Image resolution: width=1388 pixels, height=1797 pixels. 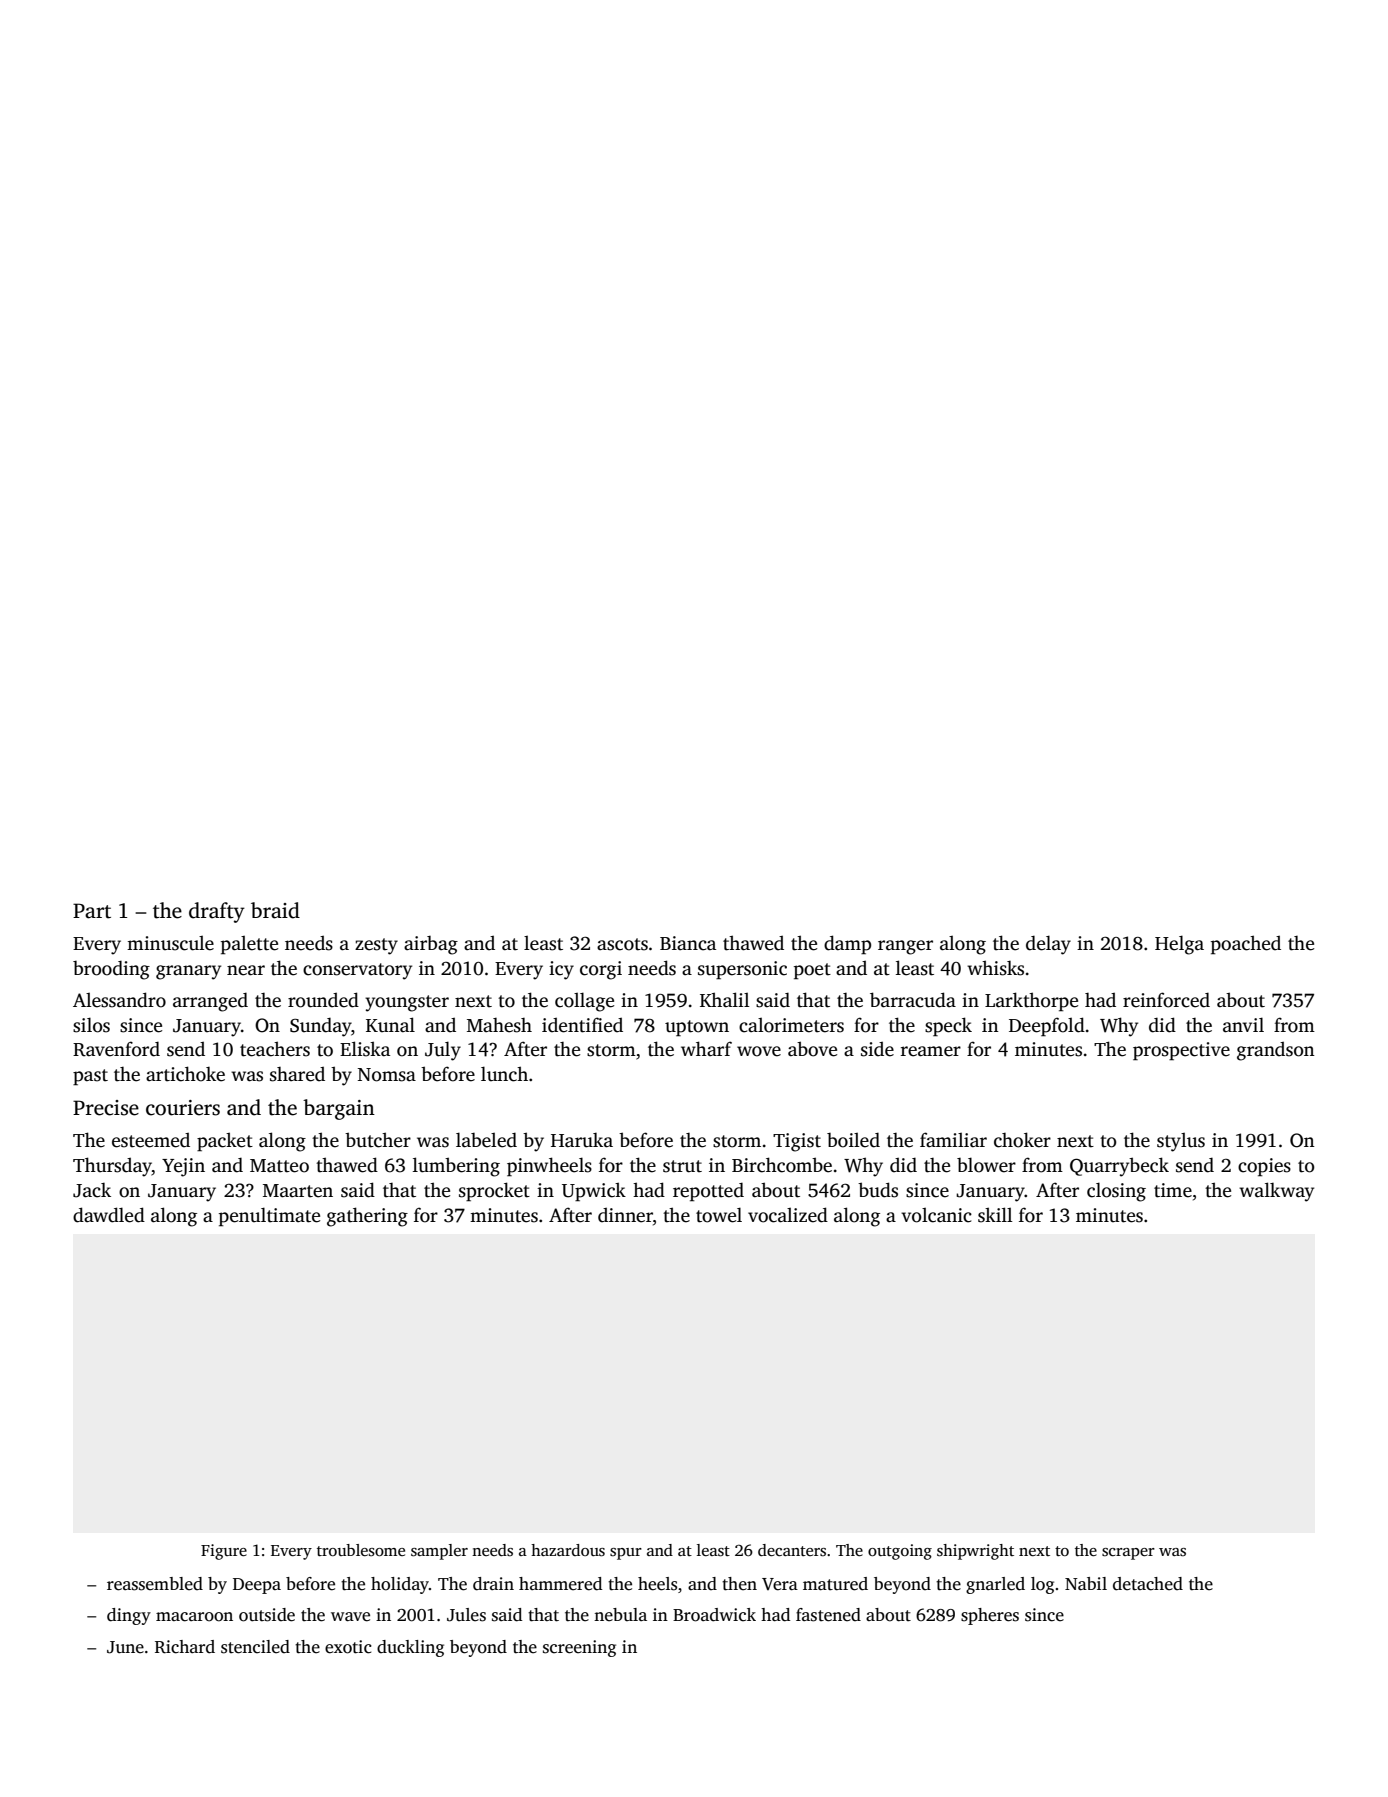 What do you see at coordinates (439, 1552) in the document?
I see `sampler` at bounding box center [439, 1552].
